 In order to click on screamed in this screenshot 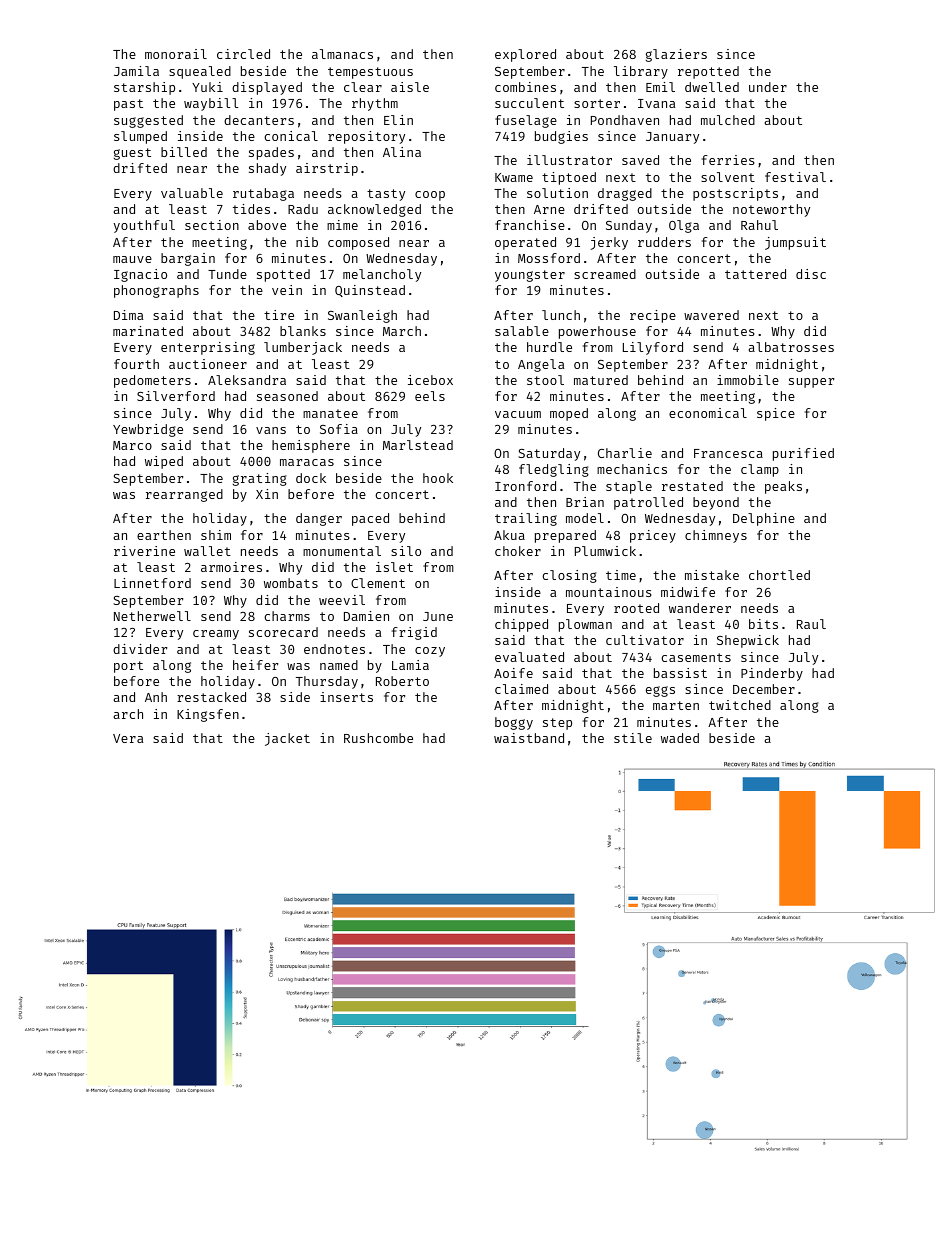, I will do `click(605, 274)`.
